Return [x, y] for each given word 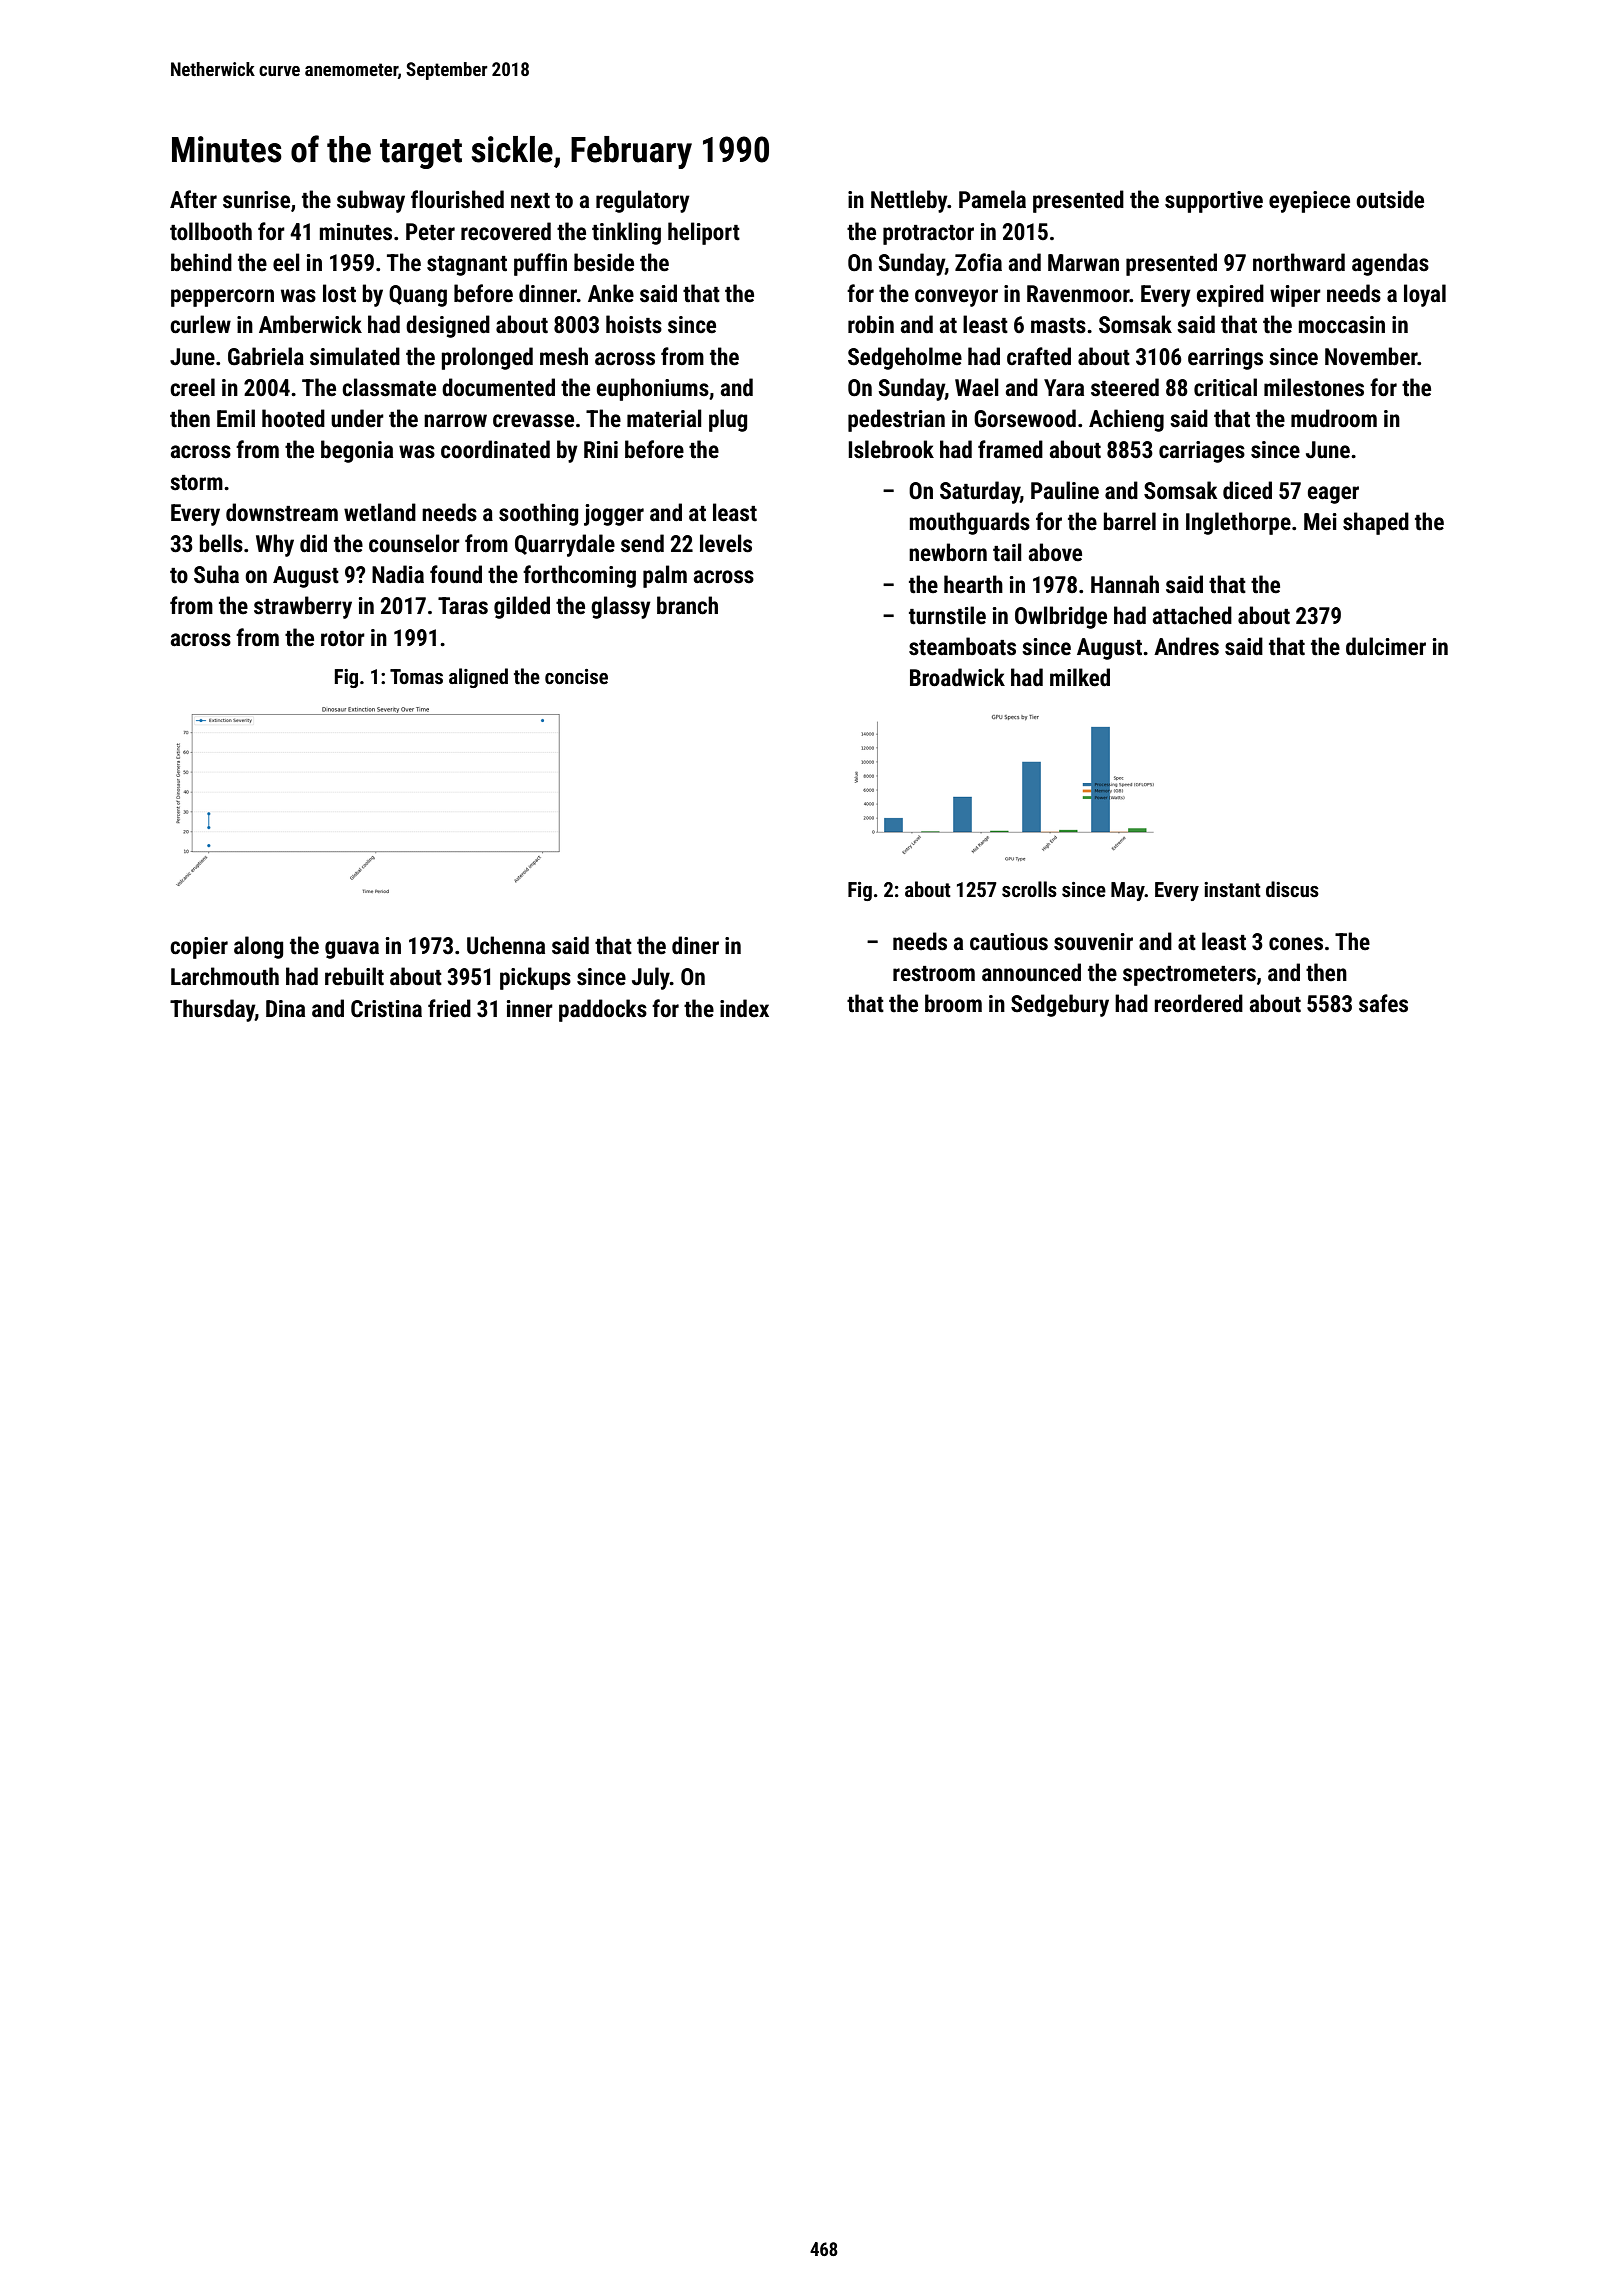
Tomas [416, 676]
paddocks [603, 1010]
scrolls [1029, 889]
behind [201, 262]
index [744, 1008]
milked [1080, 677]
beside [604, 262]
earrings [1225, 359]
